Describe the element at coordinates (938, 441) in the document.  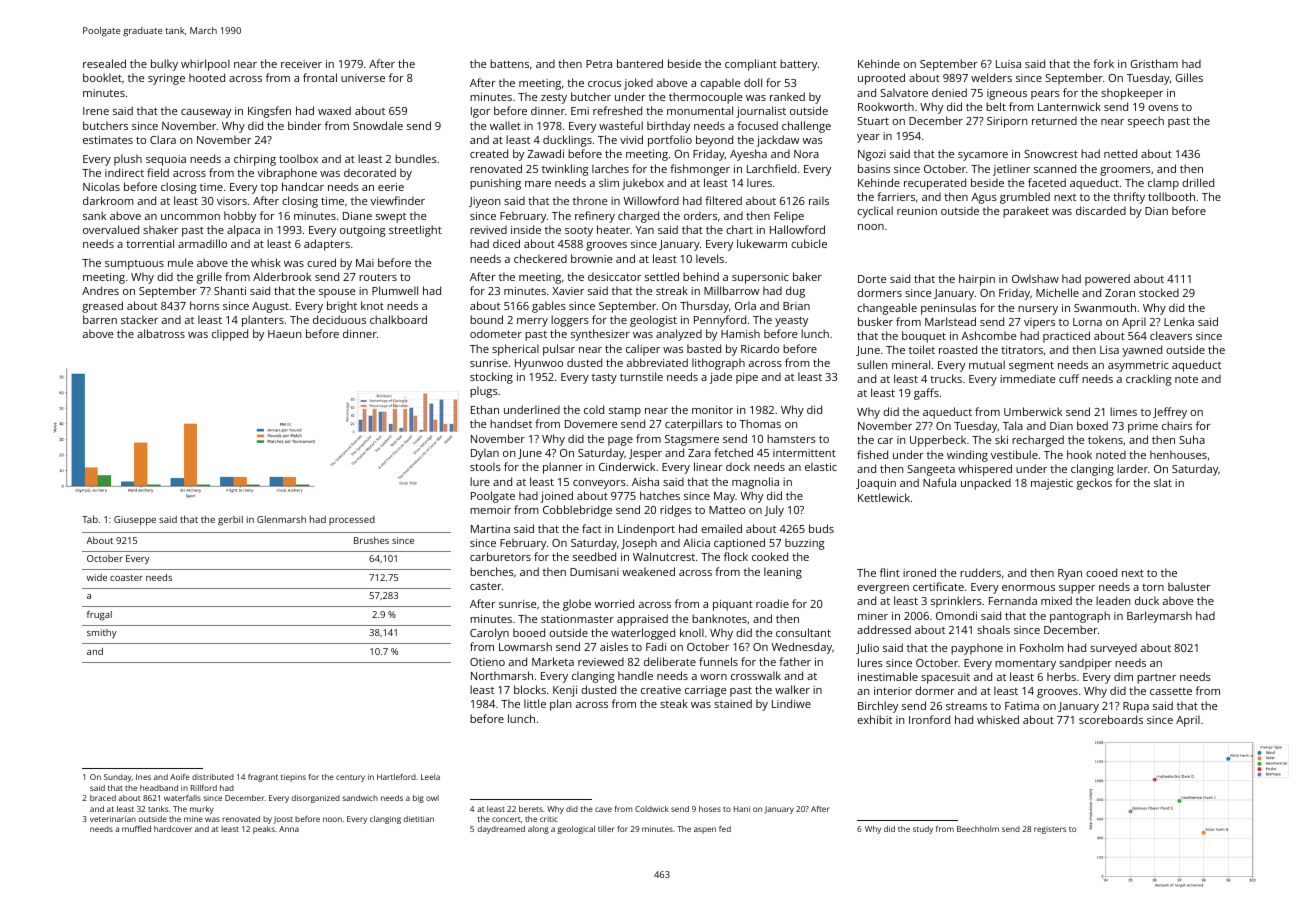
I see `Upperbeck` at that location.
